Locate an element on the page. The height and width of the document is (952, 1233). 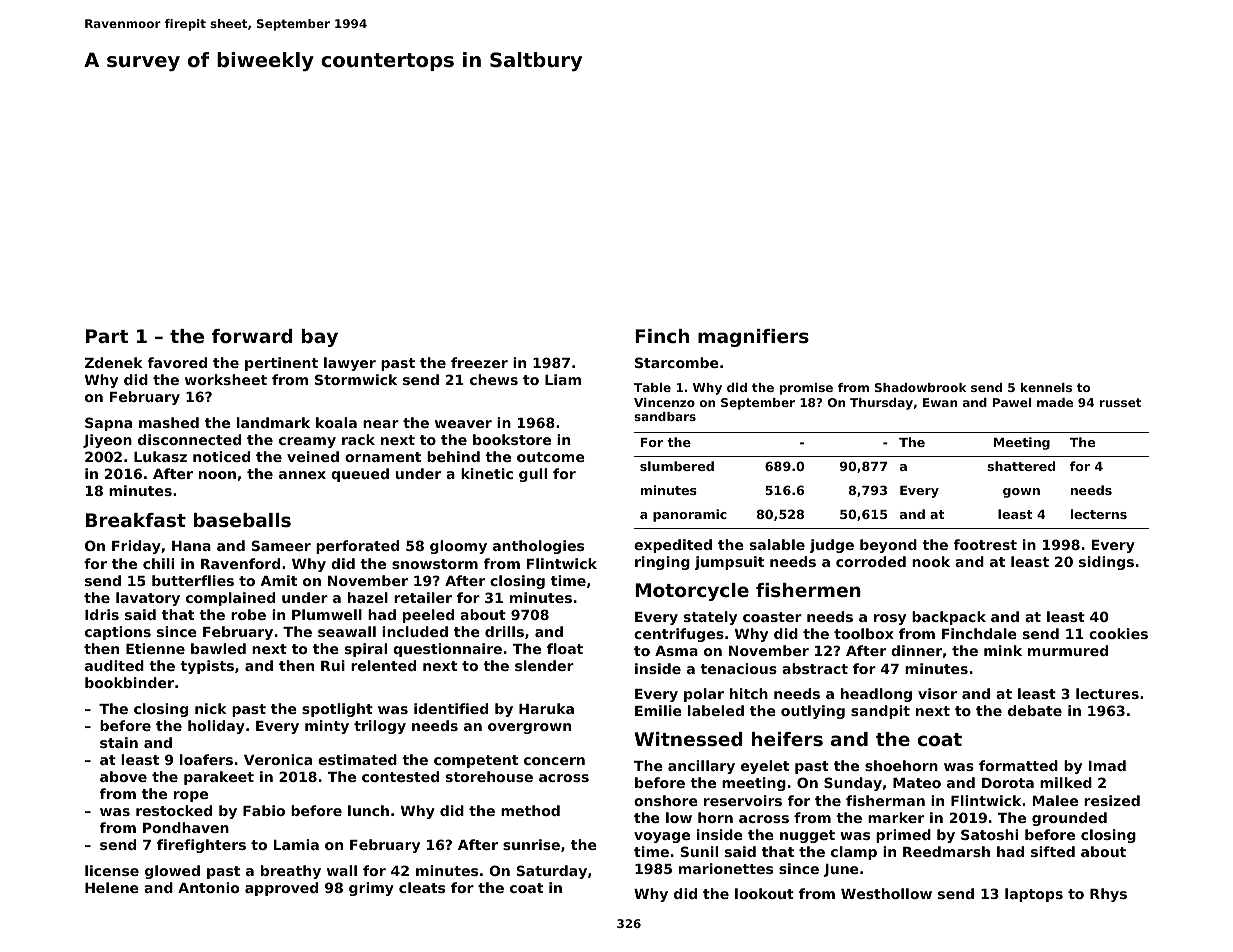
primed is located at coordinates (903, 836).
